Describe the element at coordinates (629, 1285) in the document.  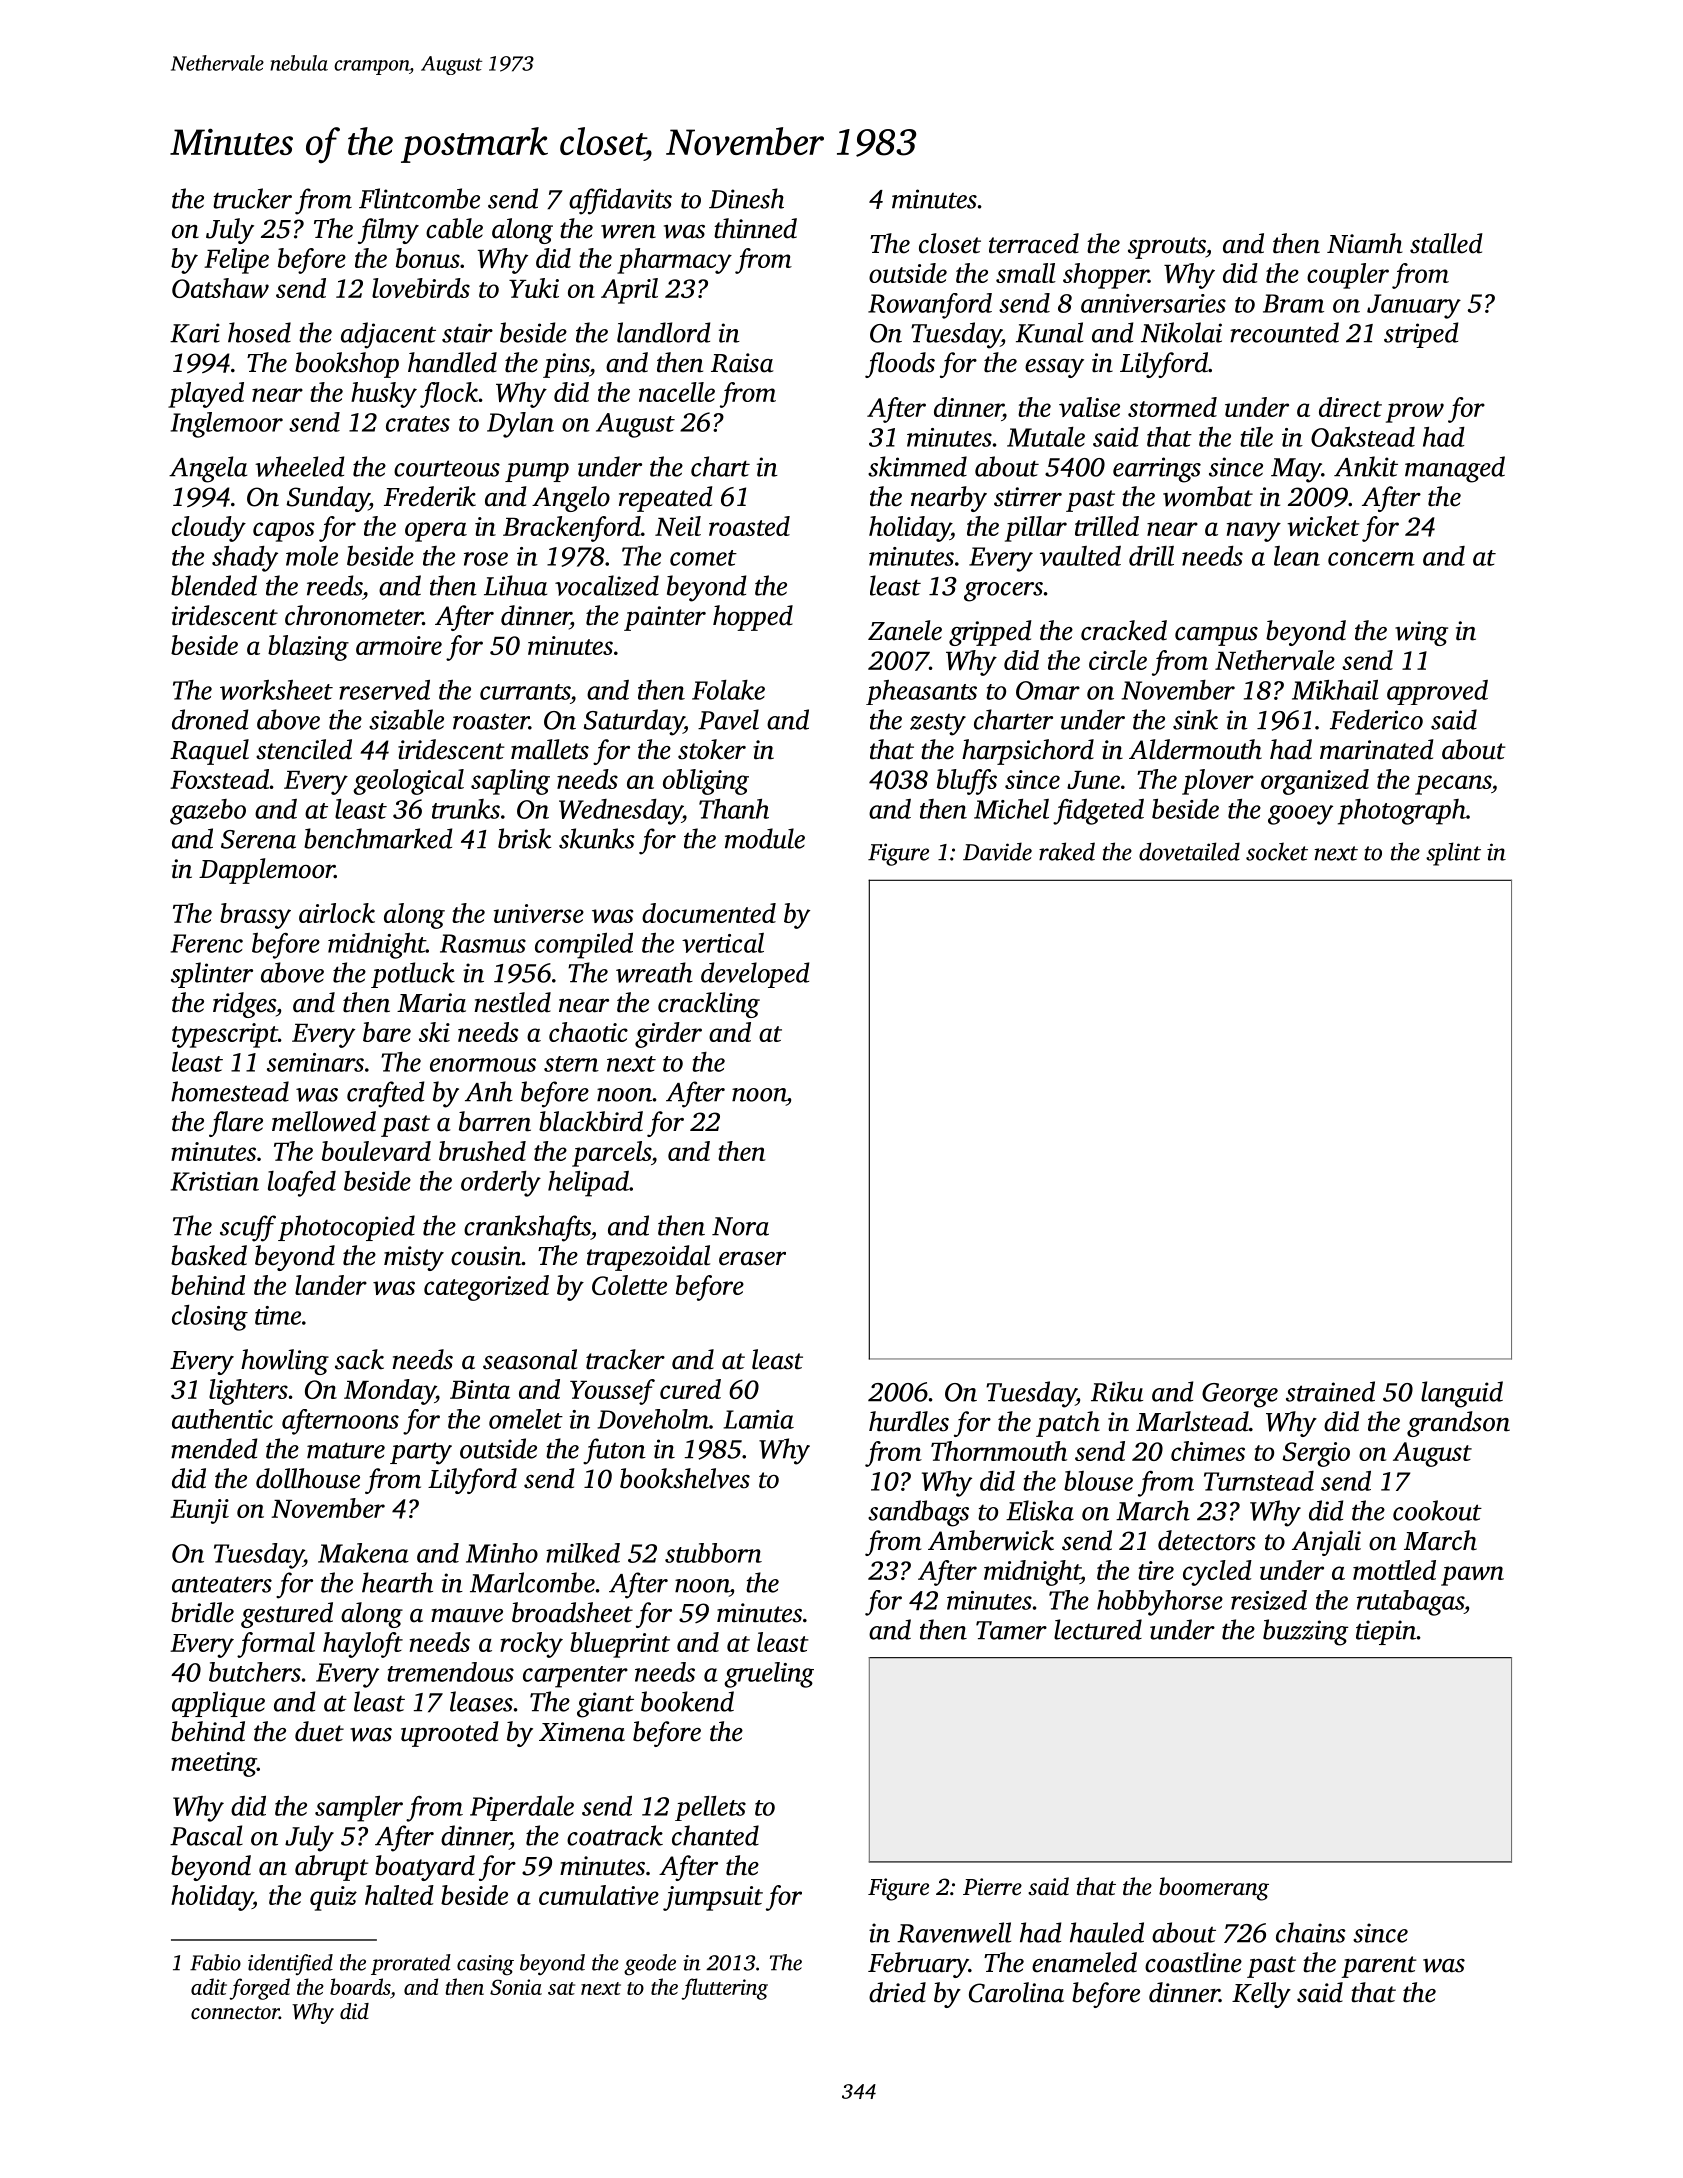
I see `Colette` at that location.
